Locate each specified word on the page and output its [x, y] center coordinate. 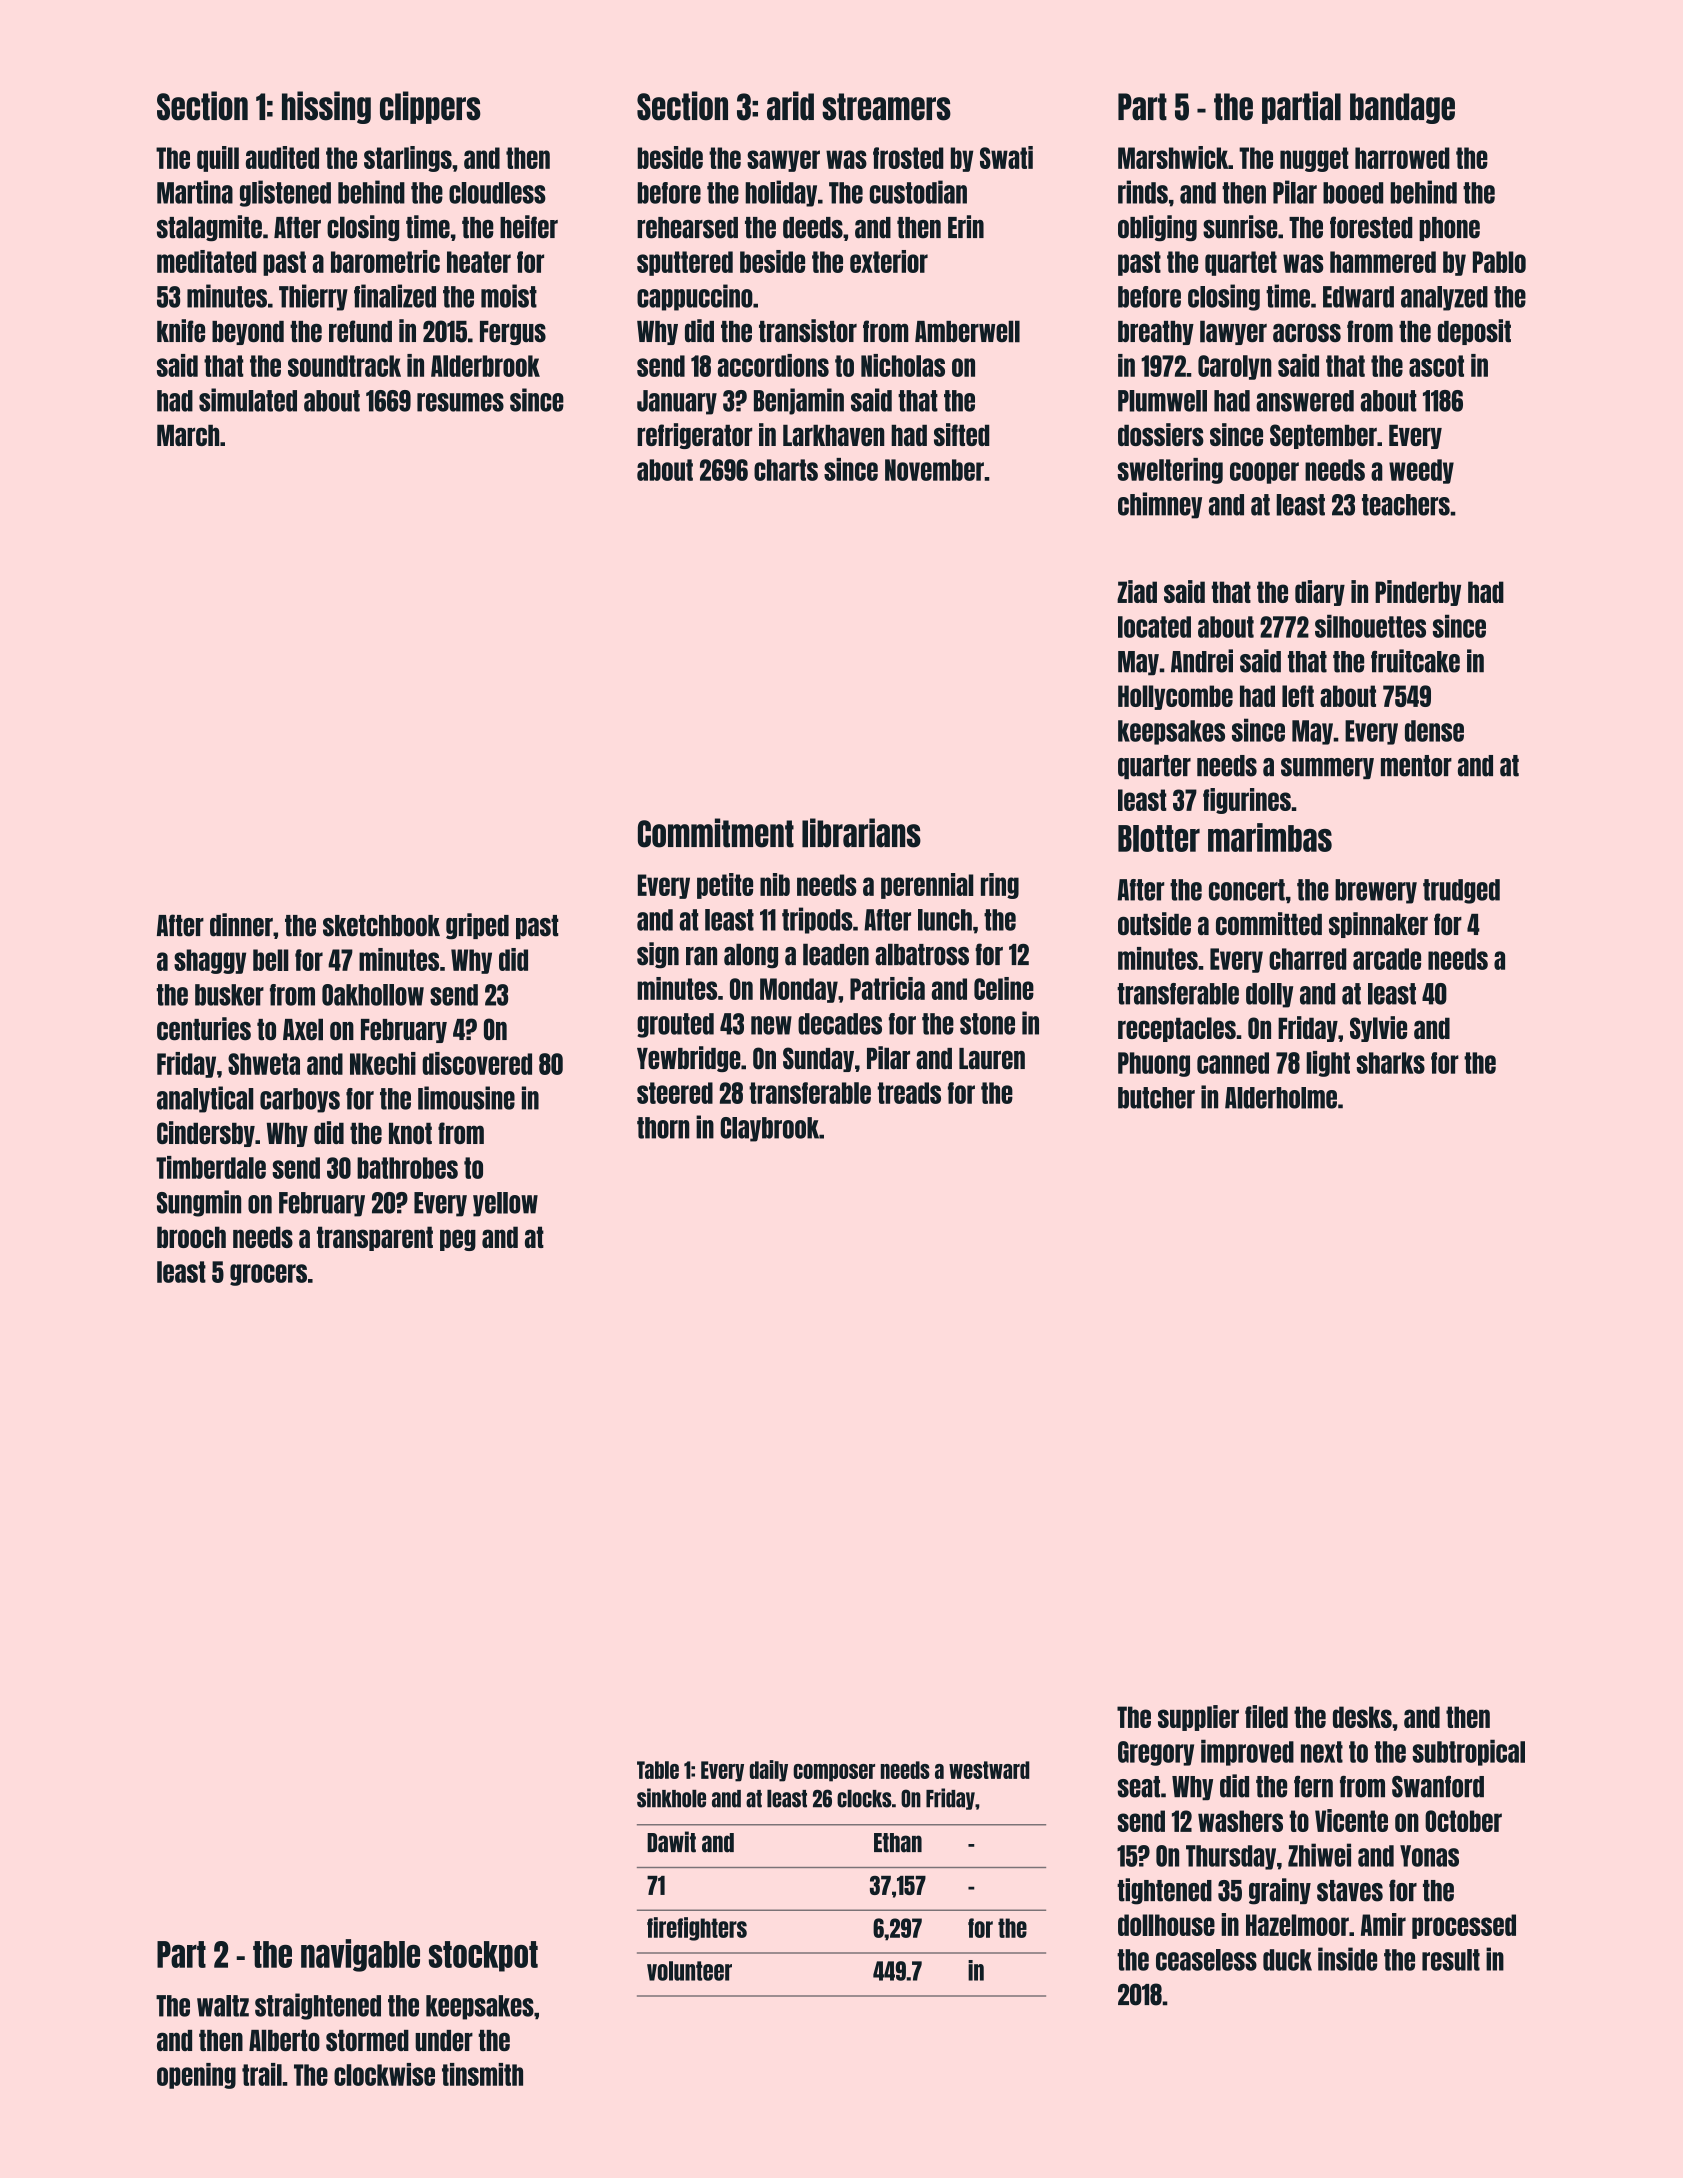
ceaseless [1206, 1960]
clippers [430, 107]
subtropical [1468, 1752]
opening [196, 2076]
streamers [886, 107]
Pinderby [1418, 593]
